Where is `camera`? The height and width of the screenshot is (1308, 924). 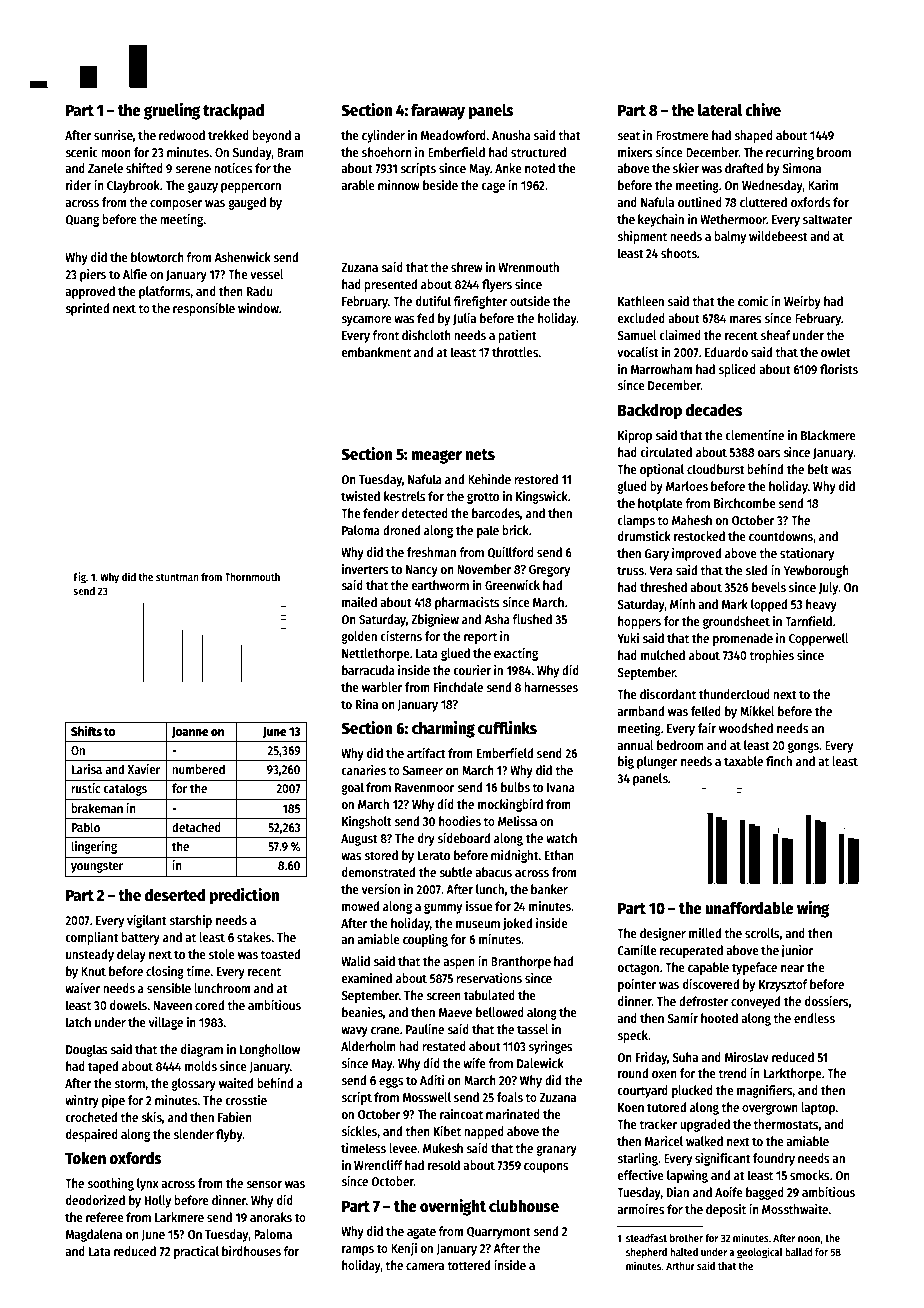
camera is located at coordinates (425, 1266).
